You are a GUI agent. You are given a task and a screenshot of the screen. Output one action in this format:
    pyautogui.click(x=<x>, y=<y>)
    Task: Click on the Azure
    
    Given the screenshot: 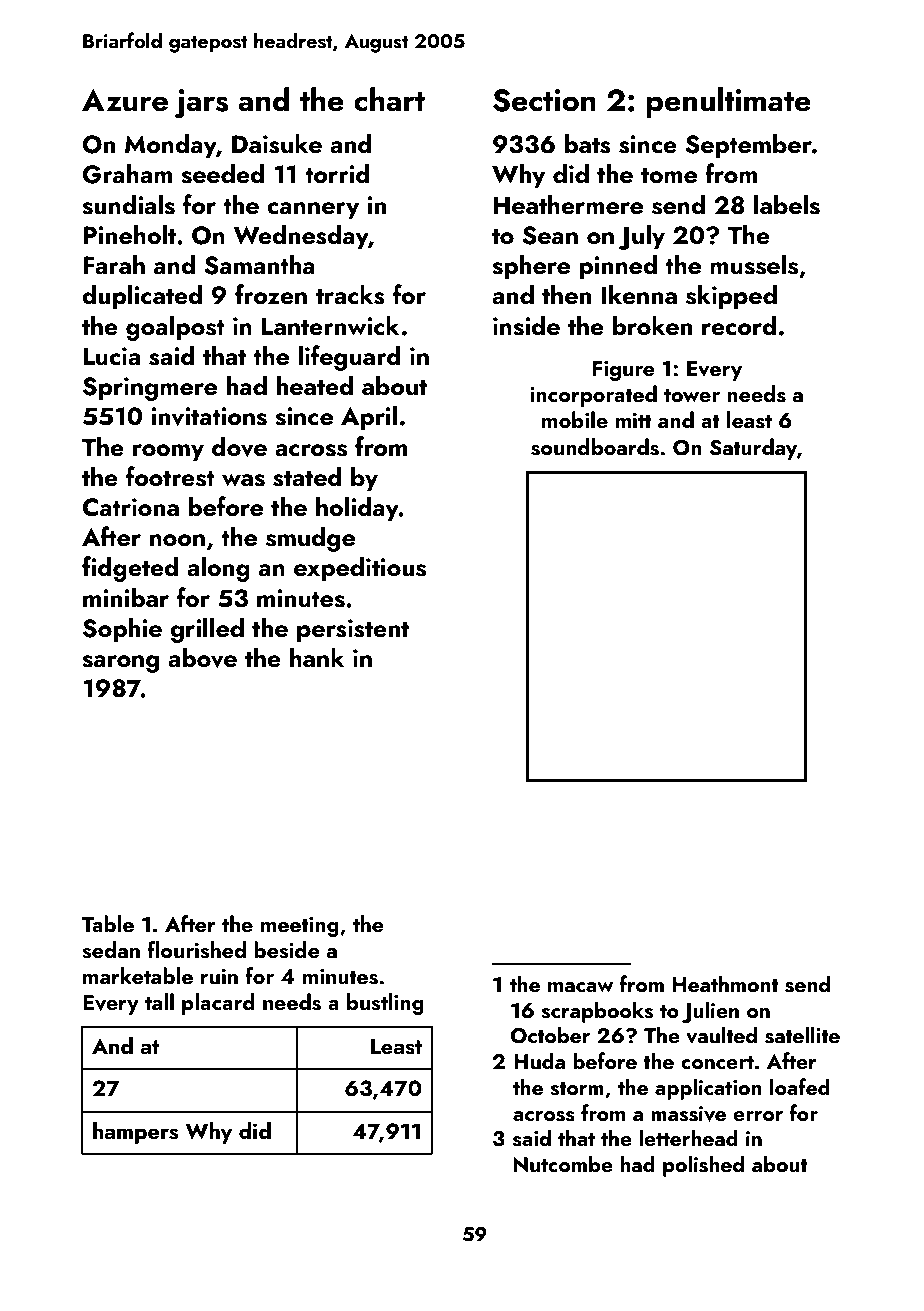 What is the action you would take?
    pyautogui.click(x=125, y=100)
